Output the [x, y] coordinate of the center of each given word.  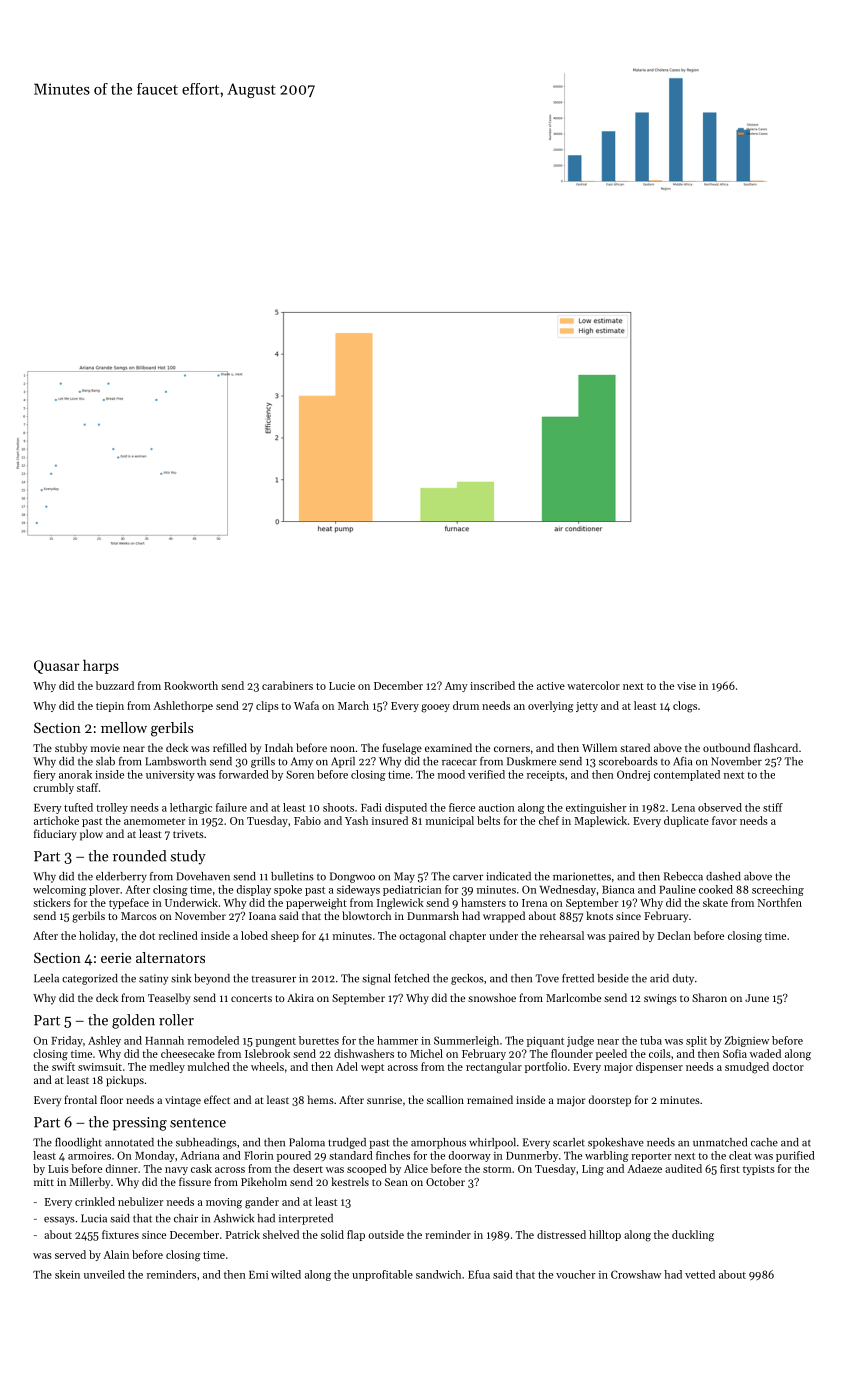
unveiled [104, 1274]
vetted [700, 1274]
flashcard [776, 747]
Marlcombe [573, 997]
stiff [773, 807]
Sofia [735, 1053]
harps [101, 666]
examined [448, 747]
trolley [112, 808]
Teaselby [169, 999]
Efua [479, 1274]
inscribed [492, 685]
